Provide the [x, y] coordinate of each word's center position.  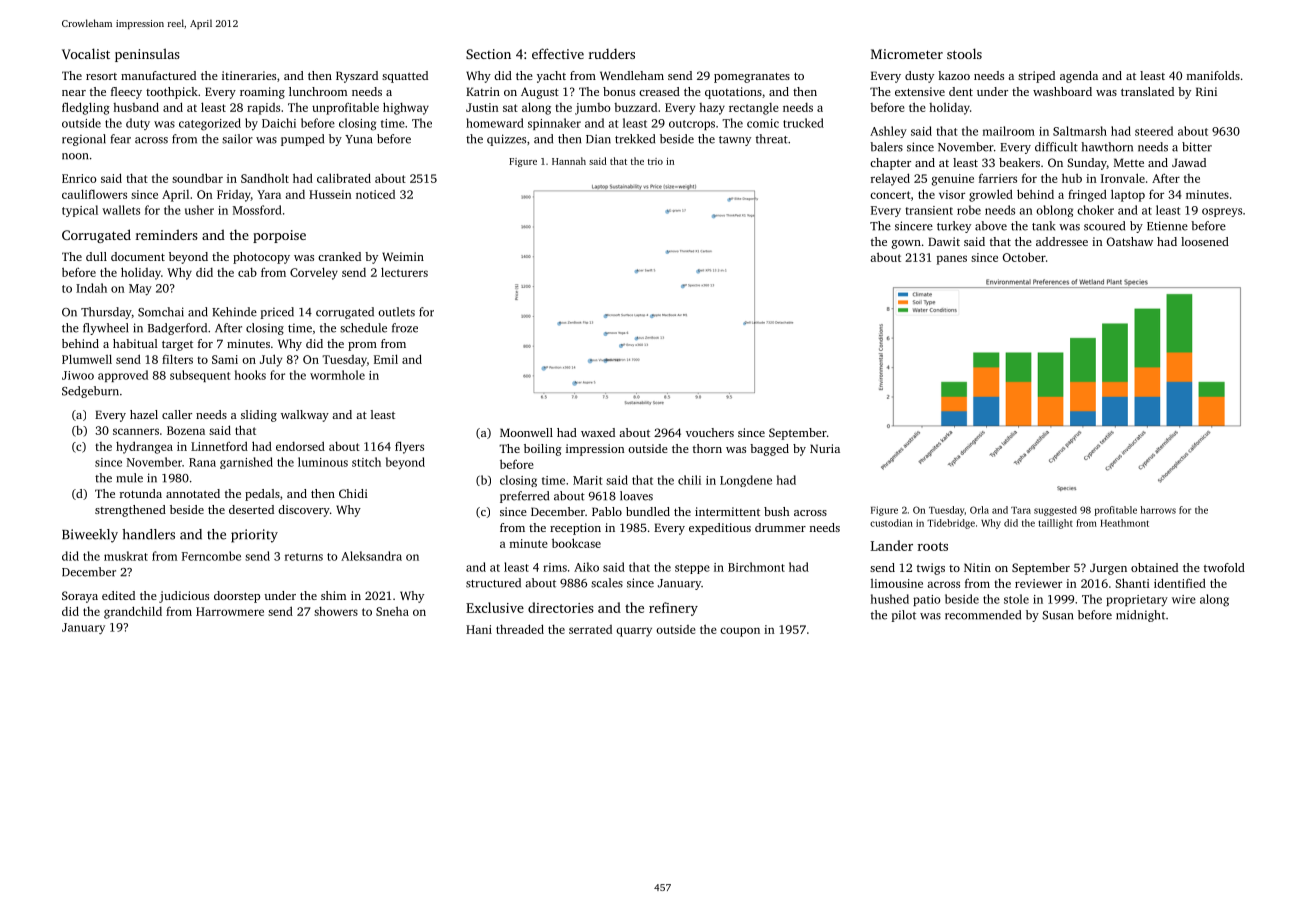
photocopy [261, 258]
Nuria [825, 448]
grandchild [133, 612]
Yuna [358, 139]
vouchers [710, 432]
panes [952, 260]
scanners [136, 431]
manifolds [1213, 75]
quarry [634, 632]
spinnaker [554, 124]
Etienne [1167, 226]
